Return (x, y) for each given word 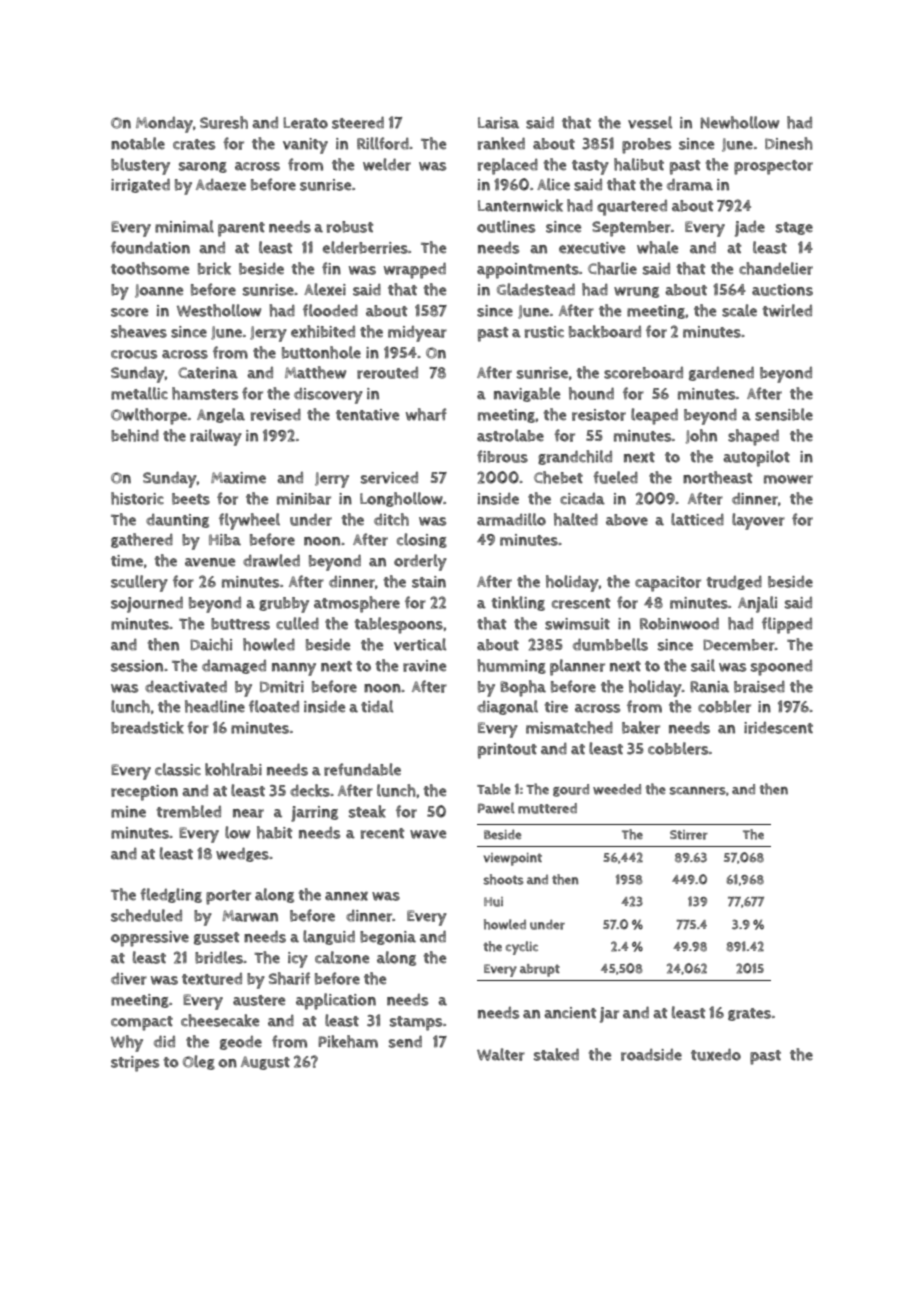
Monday (164, 125)
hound (591, 393)
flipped (787, 625)
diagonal (507, 707)
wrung (636, 292)
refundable (362, 769)
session (137, 666)
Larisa (498, 123)
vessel (650, 122)
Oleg (199, 1062)
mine (128, 812)
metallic (139, 393)
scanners (698, 791)
